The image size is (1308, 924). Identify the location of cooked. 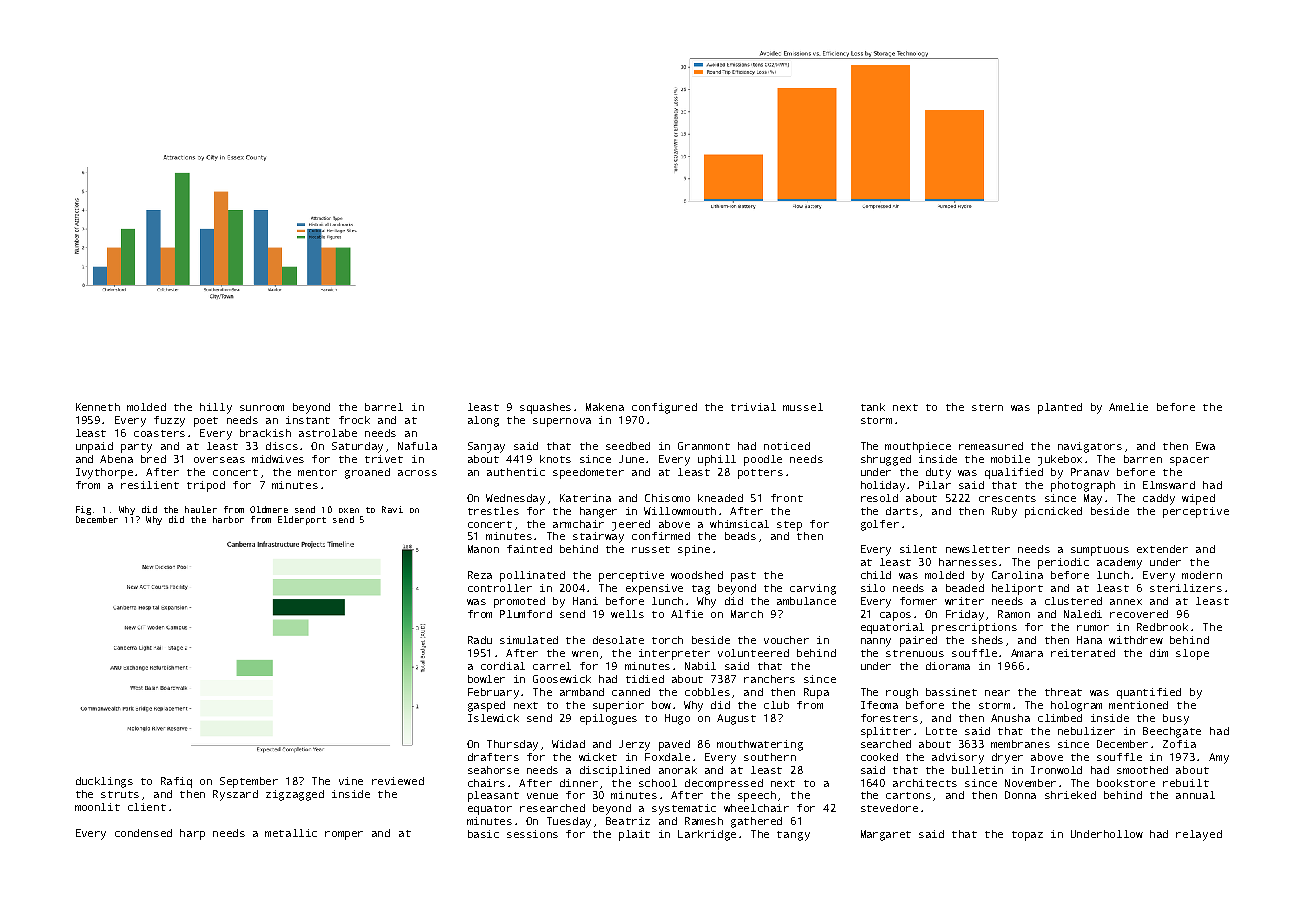
(879, 757).
